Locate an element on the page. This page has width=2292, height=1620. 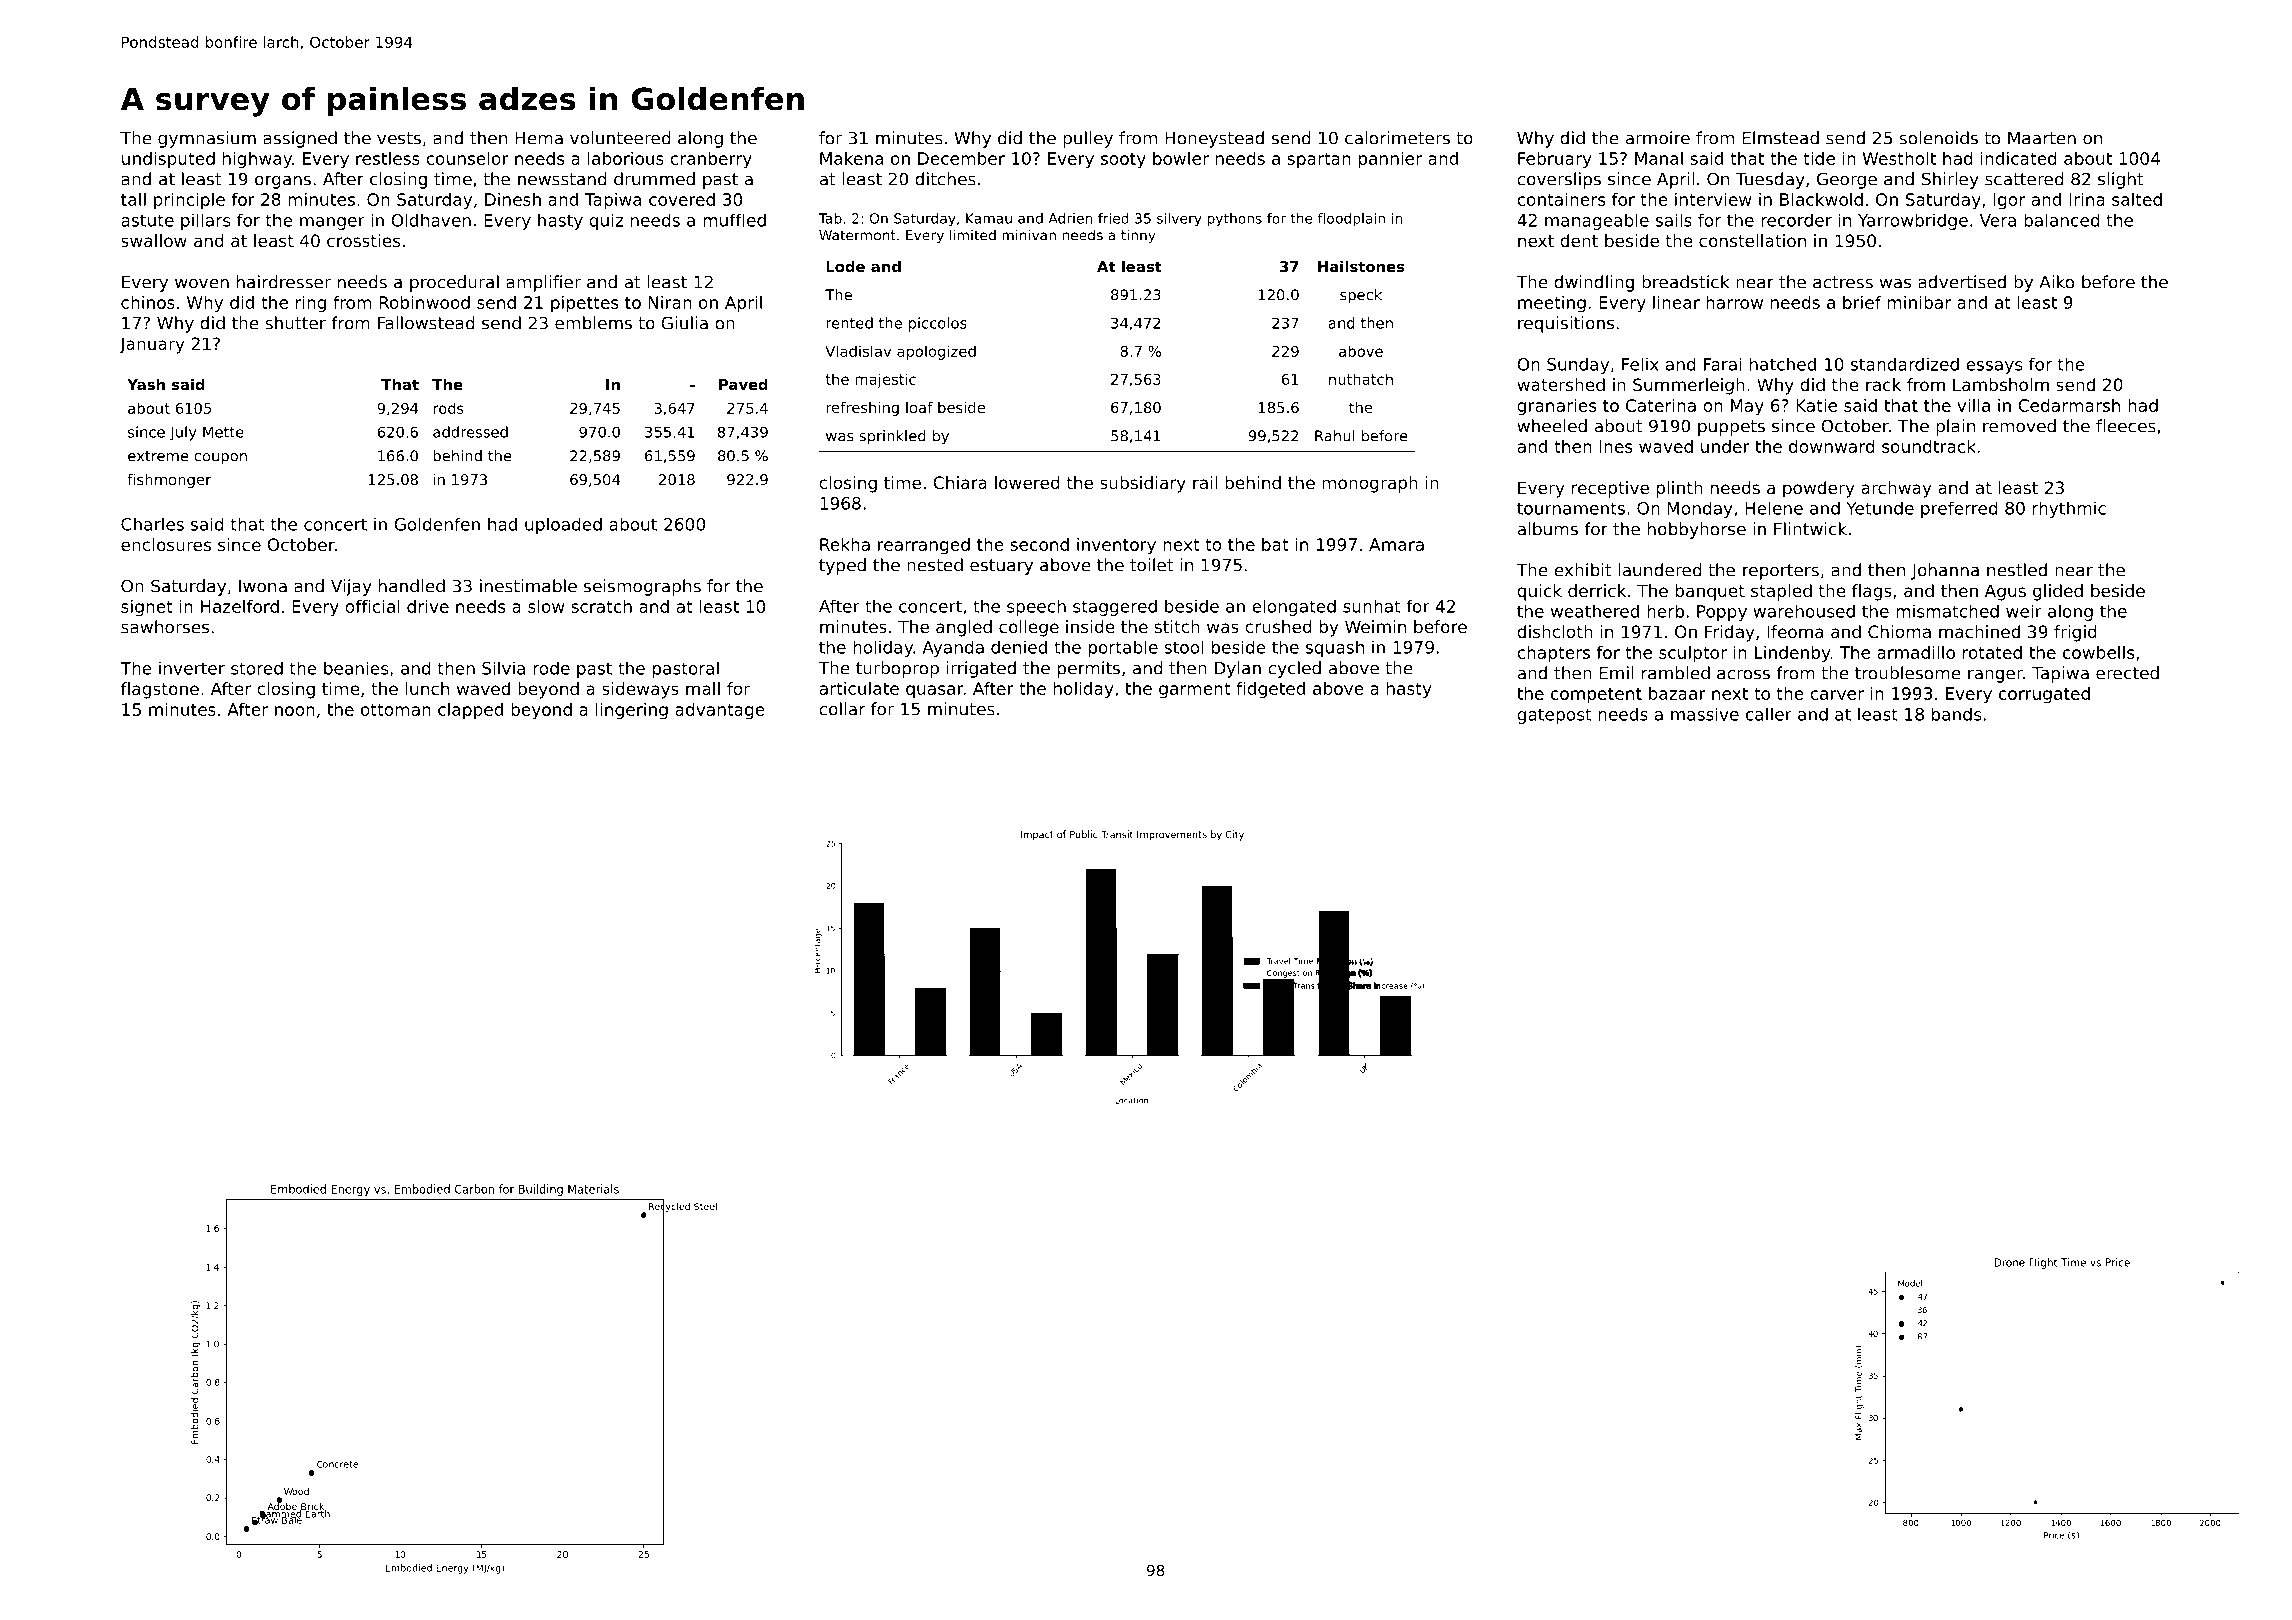
balanced is located at coordinates (2062, 220).
